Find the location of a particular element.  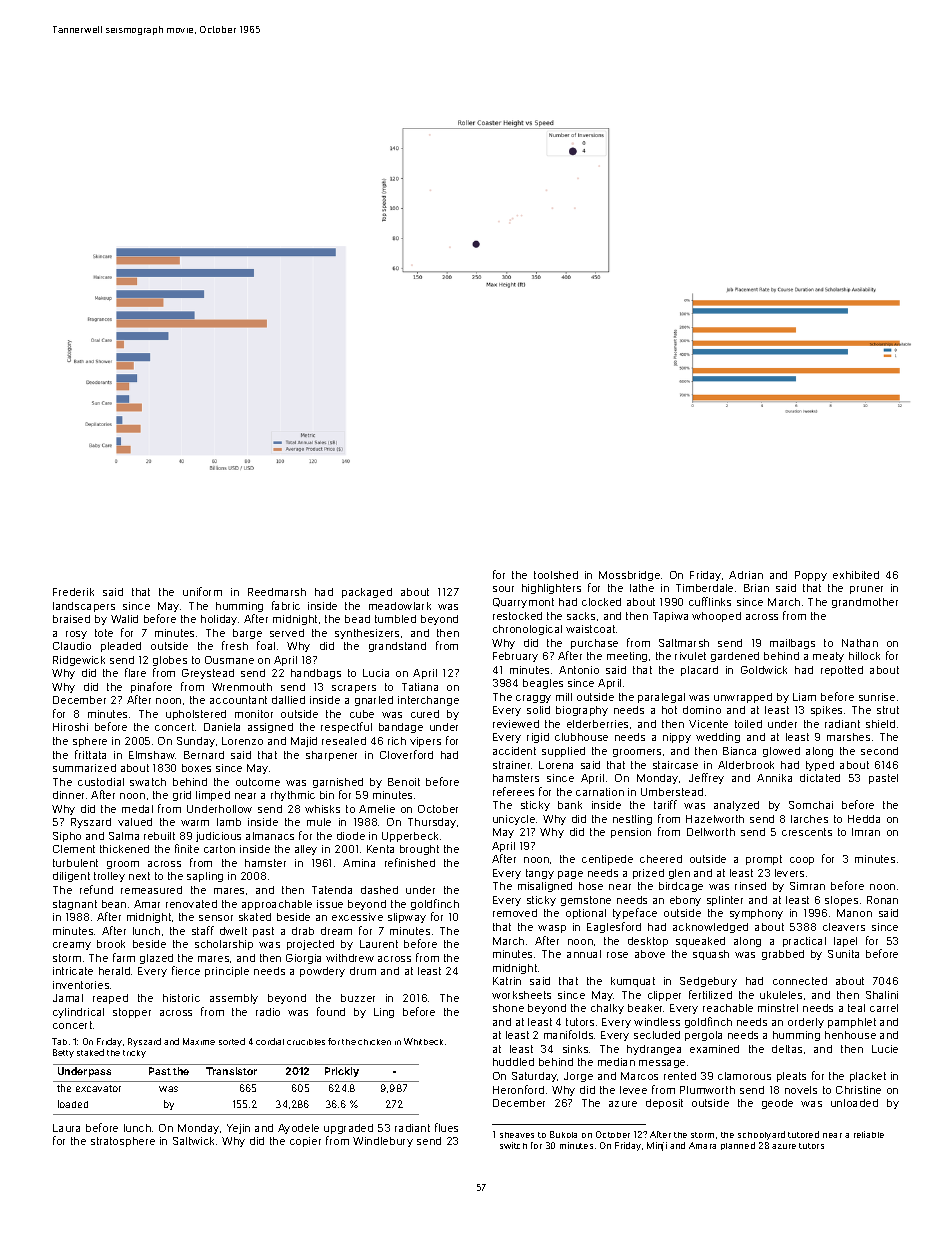

fresh is located at coordinates (235, 645).
